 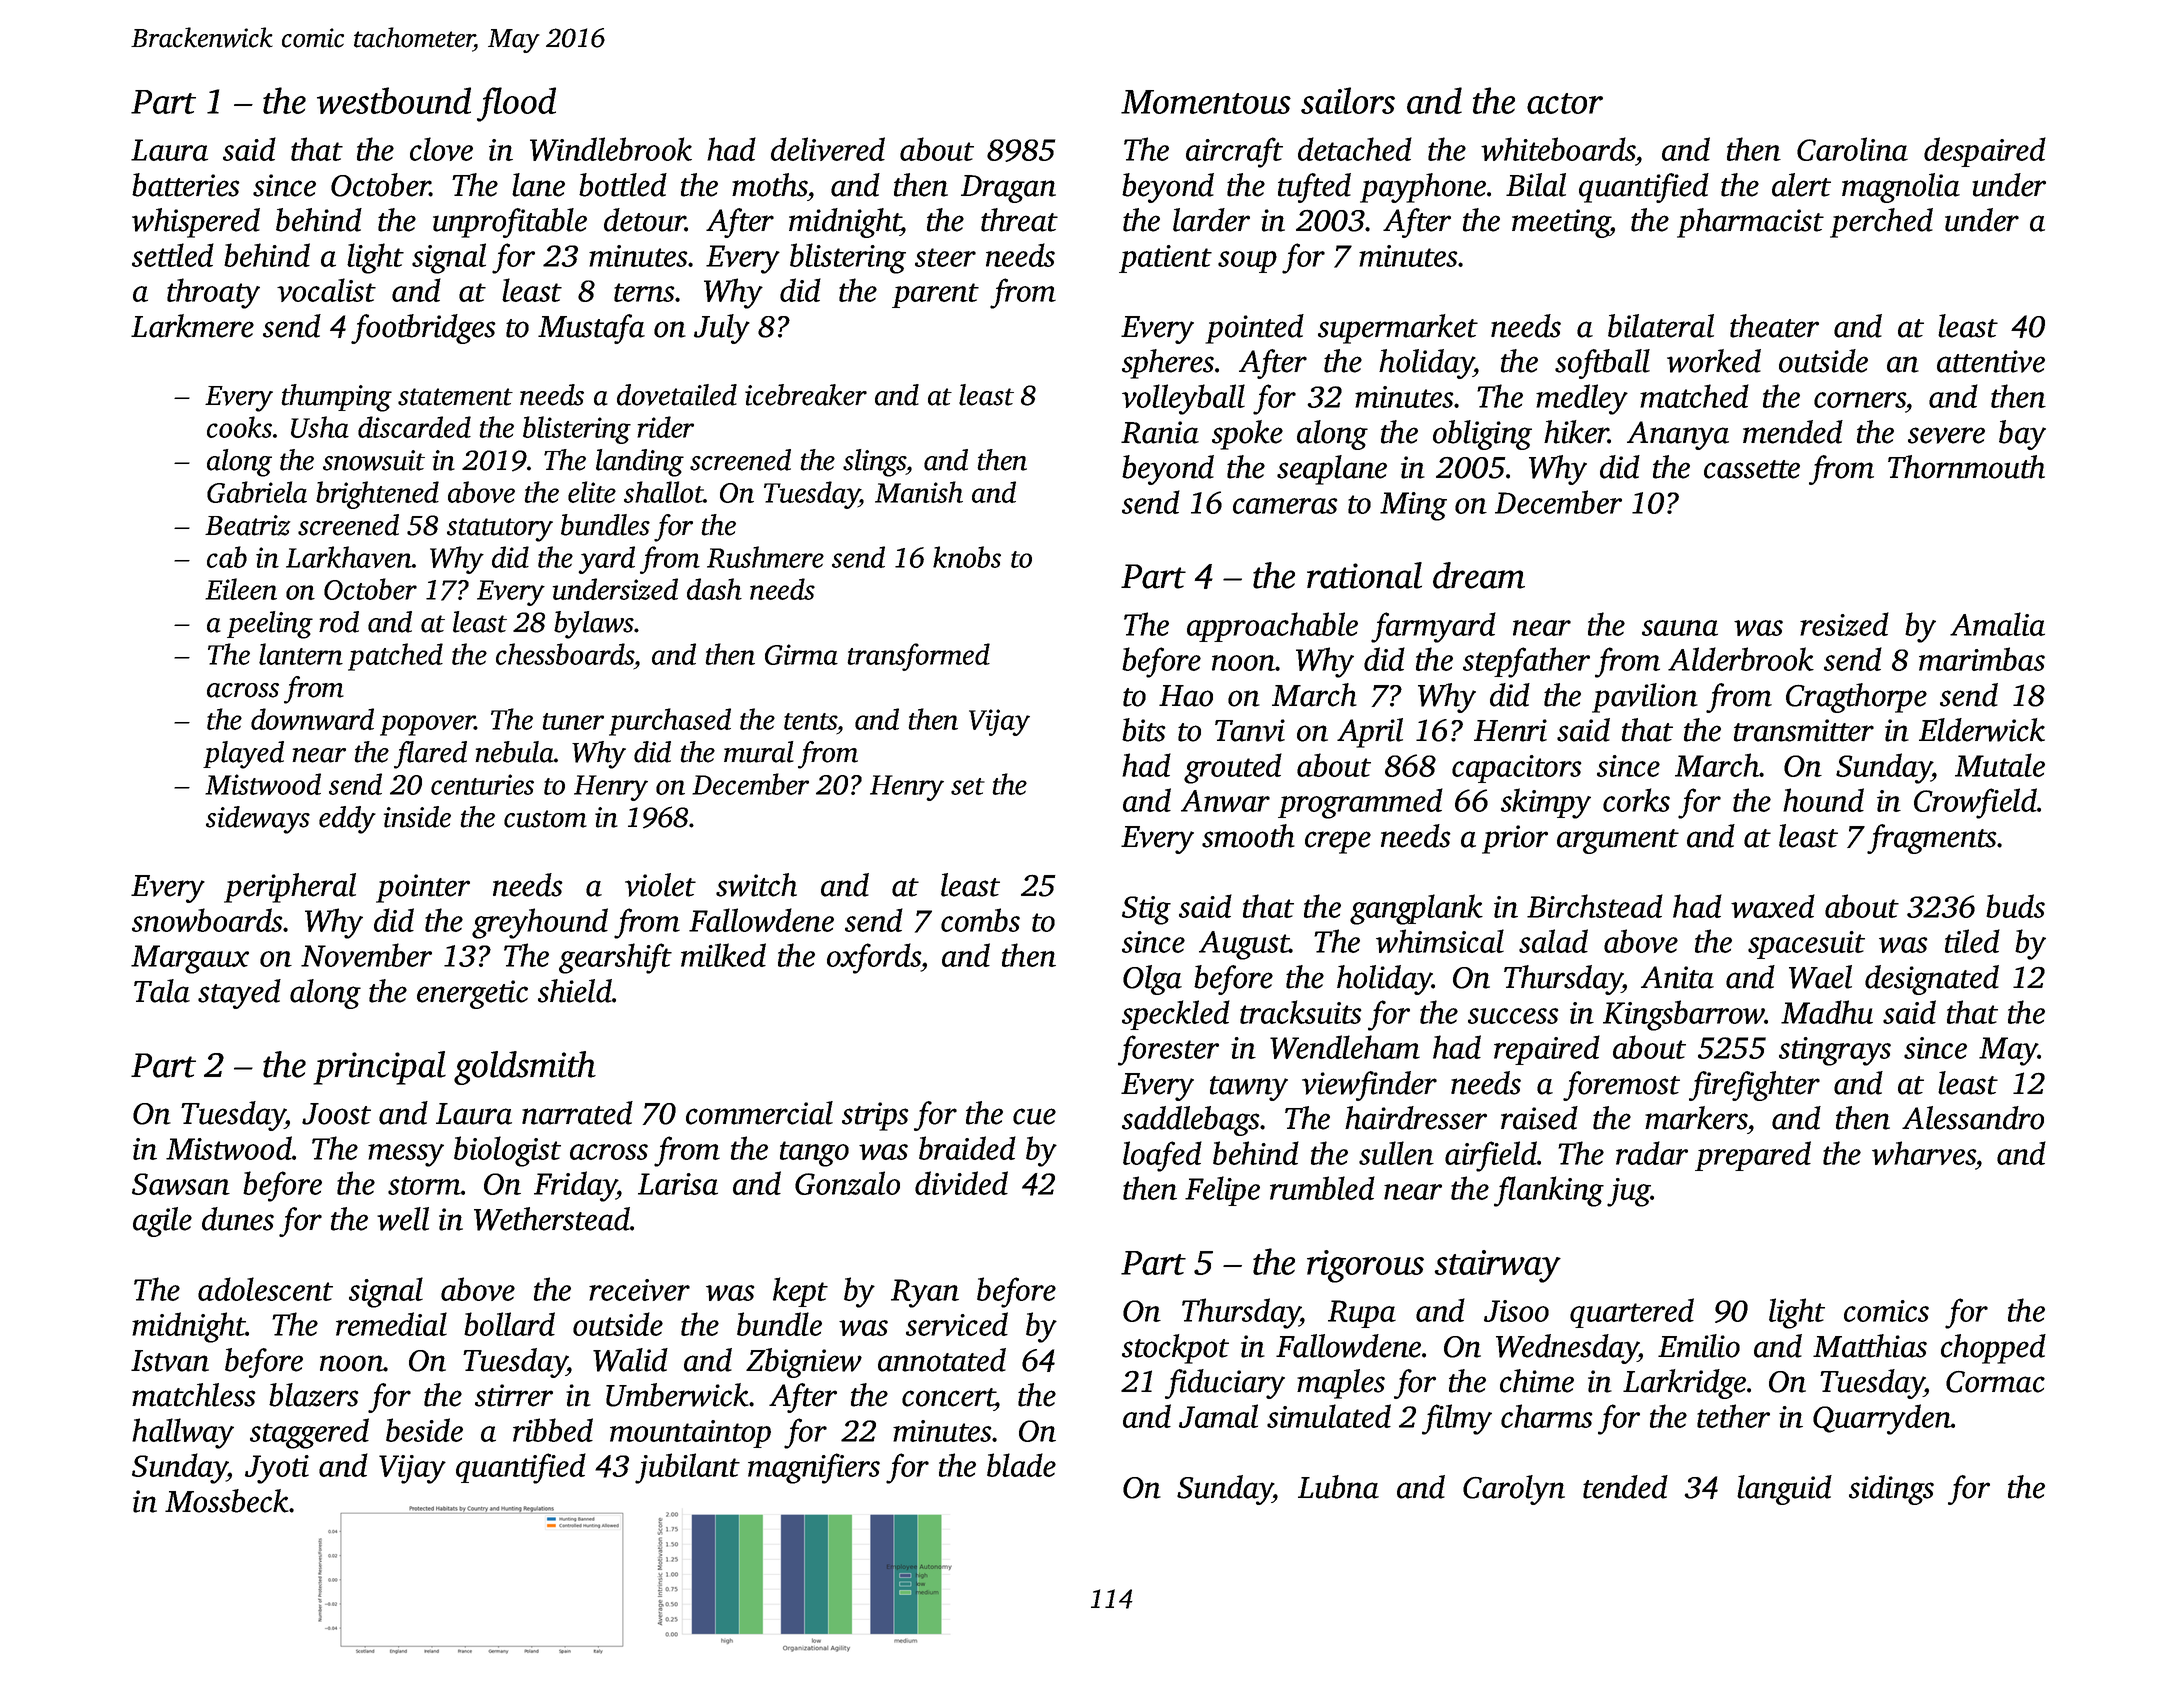 I want to click on magnifiers, so click(x=814, y=1468).
